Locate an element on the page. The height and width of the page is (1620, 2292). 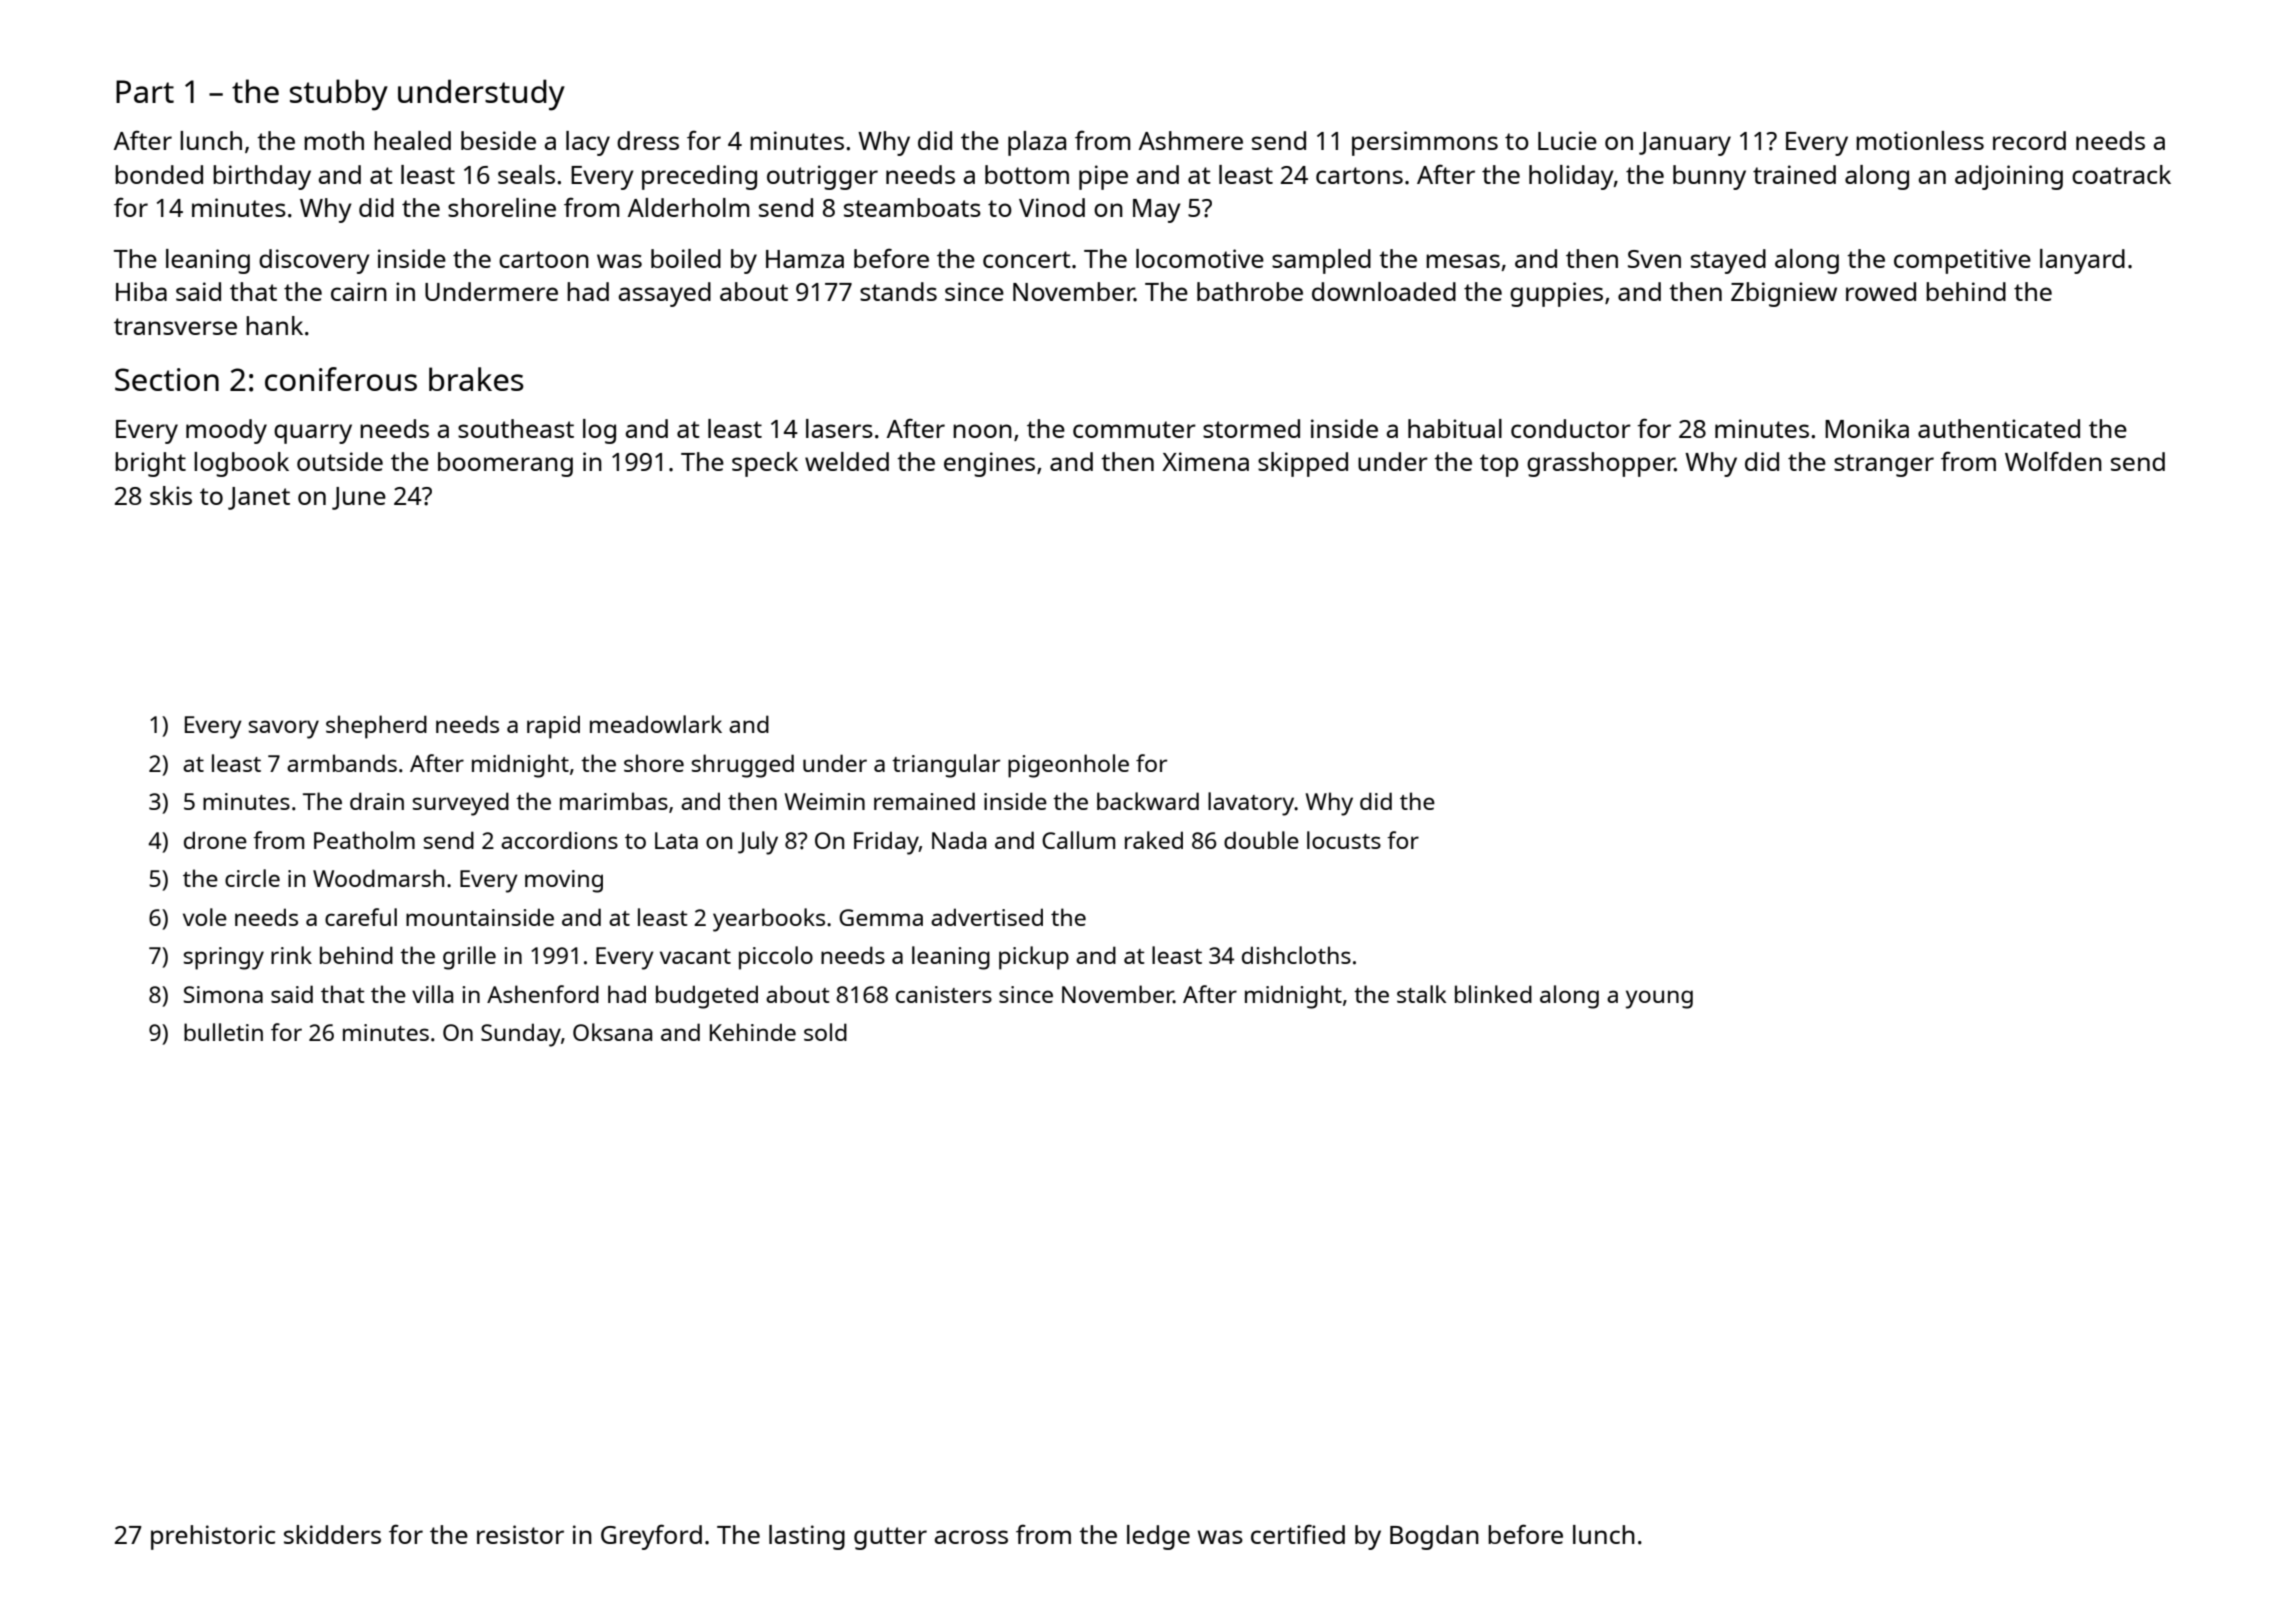
resistor is located at coordinates (520, 1534).
